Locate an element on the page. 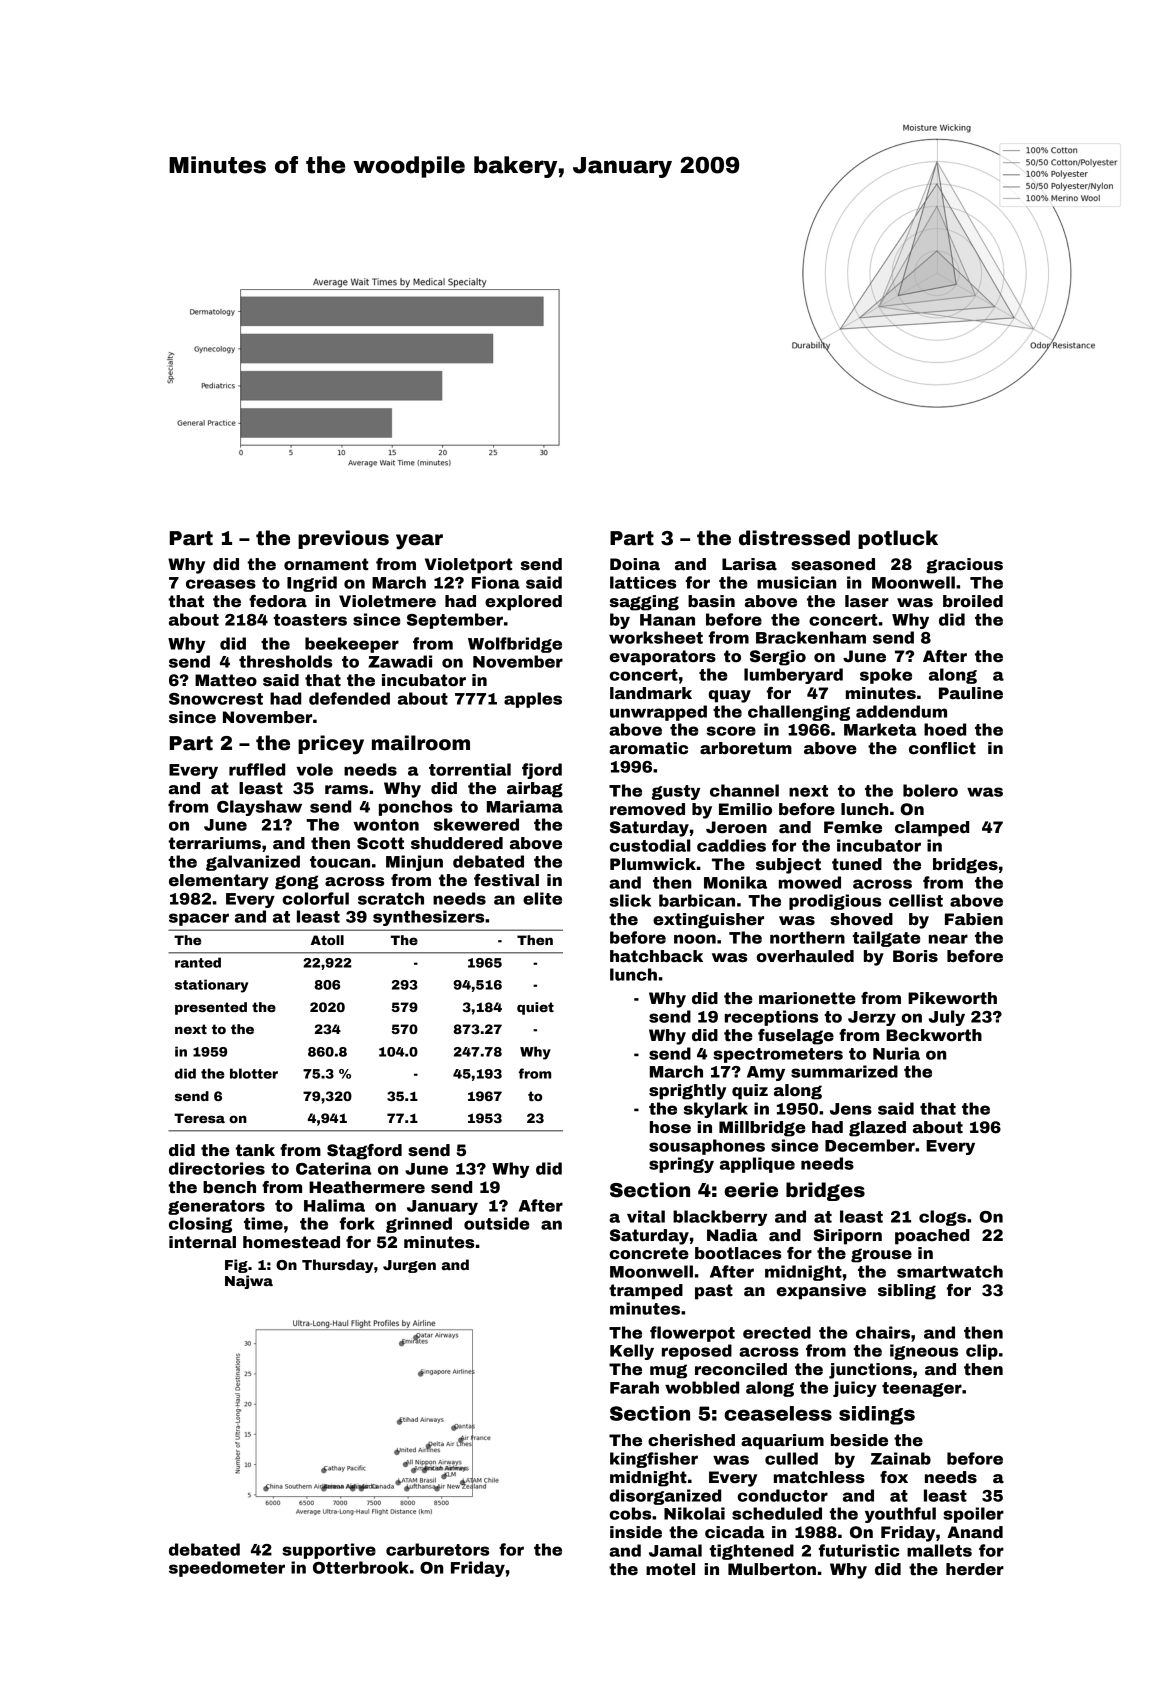  summarized is located at coordinates (844, 1071).
